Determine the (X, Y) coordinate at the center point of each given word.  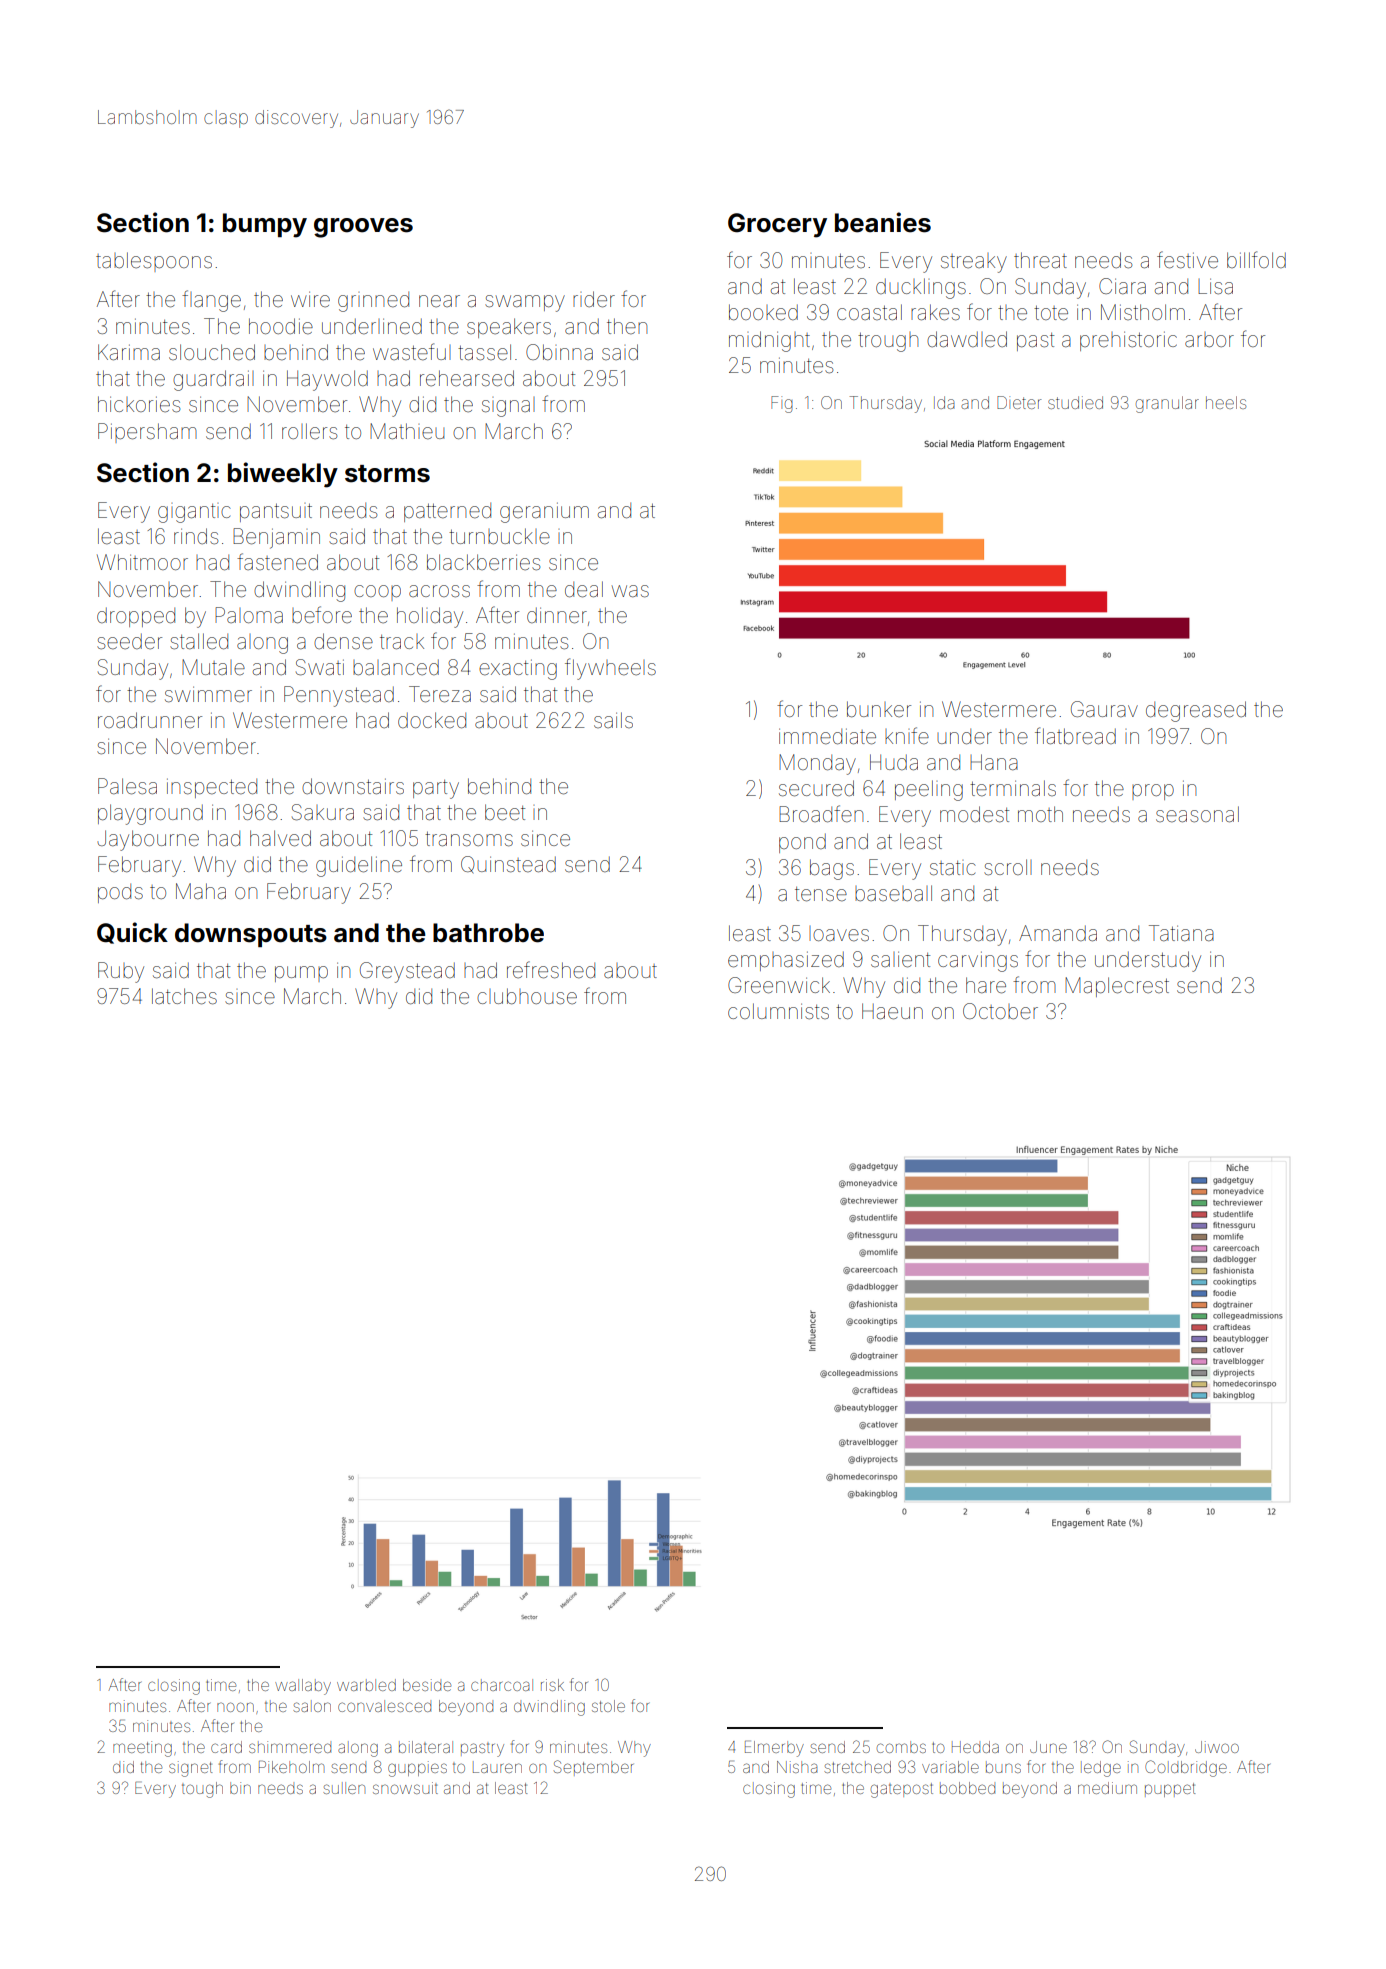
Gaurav (1104, 709)
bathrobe (488, 933)
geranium (544, 513)
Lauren (497, 1767)
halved (280, 838)
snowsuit (405, 1788)
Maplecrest (1117, 987)
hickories (139, 404)
